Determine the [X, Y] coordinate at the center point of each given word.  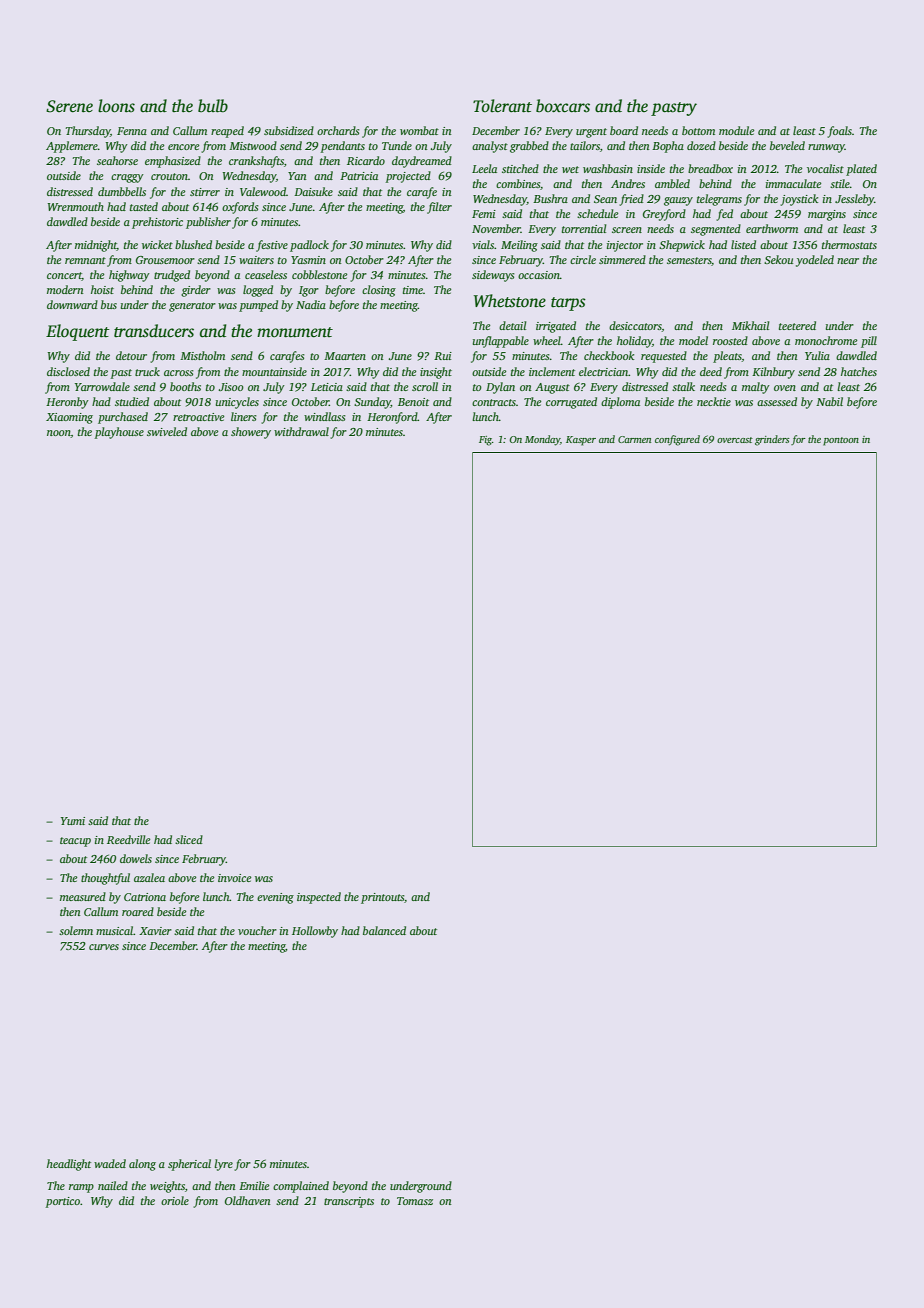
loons [116, 106]
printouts [382, 898]
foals [839, 132]
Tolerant [502, 106]
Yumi [73, 821]
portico [63, 1202]
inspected [319, 898]
